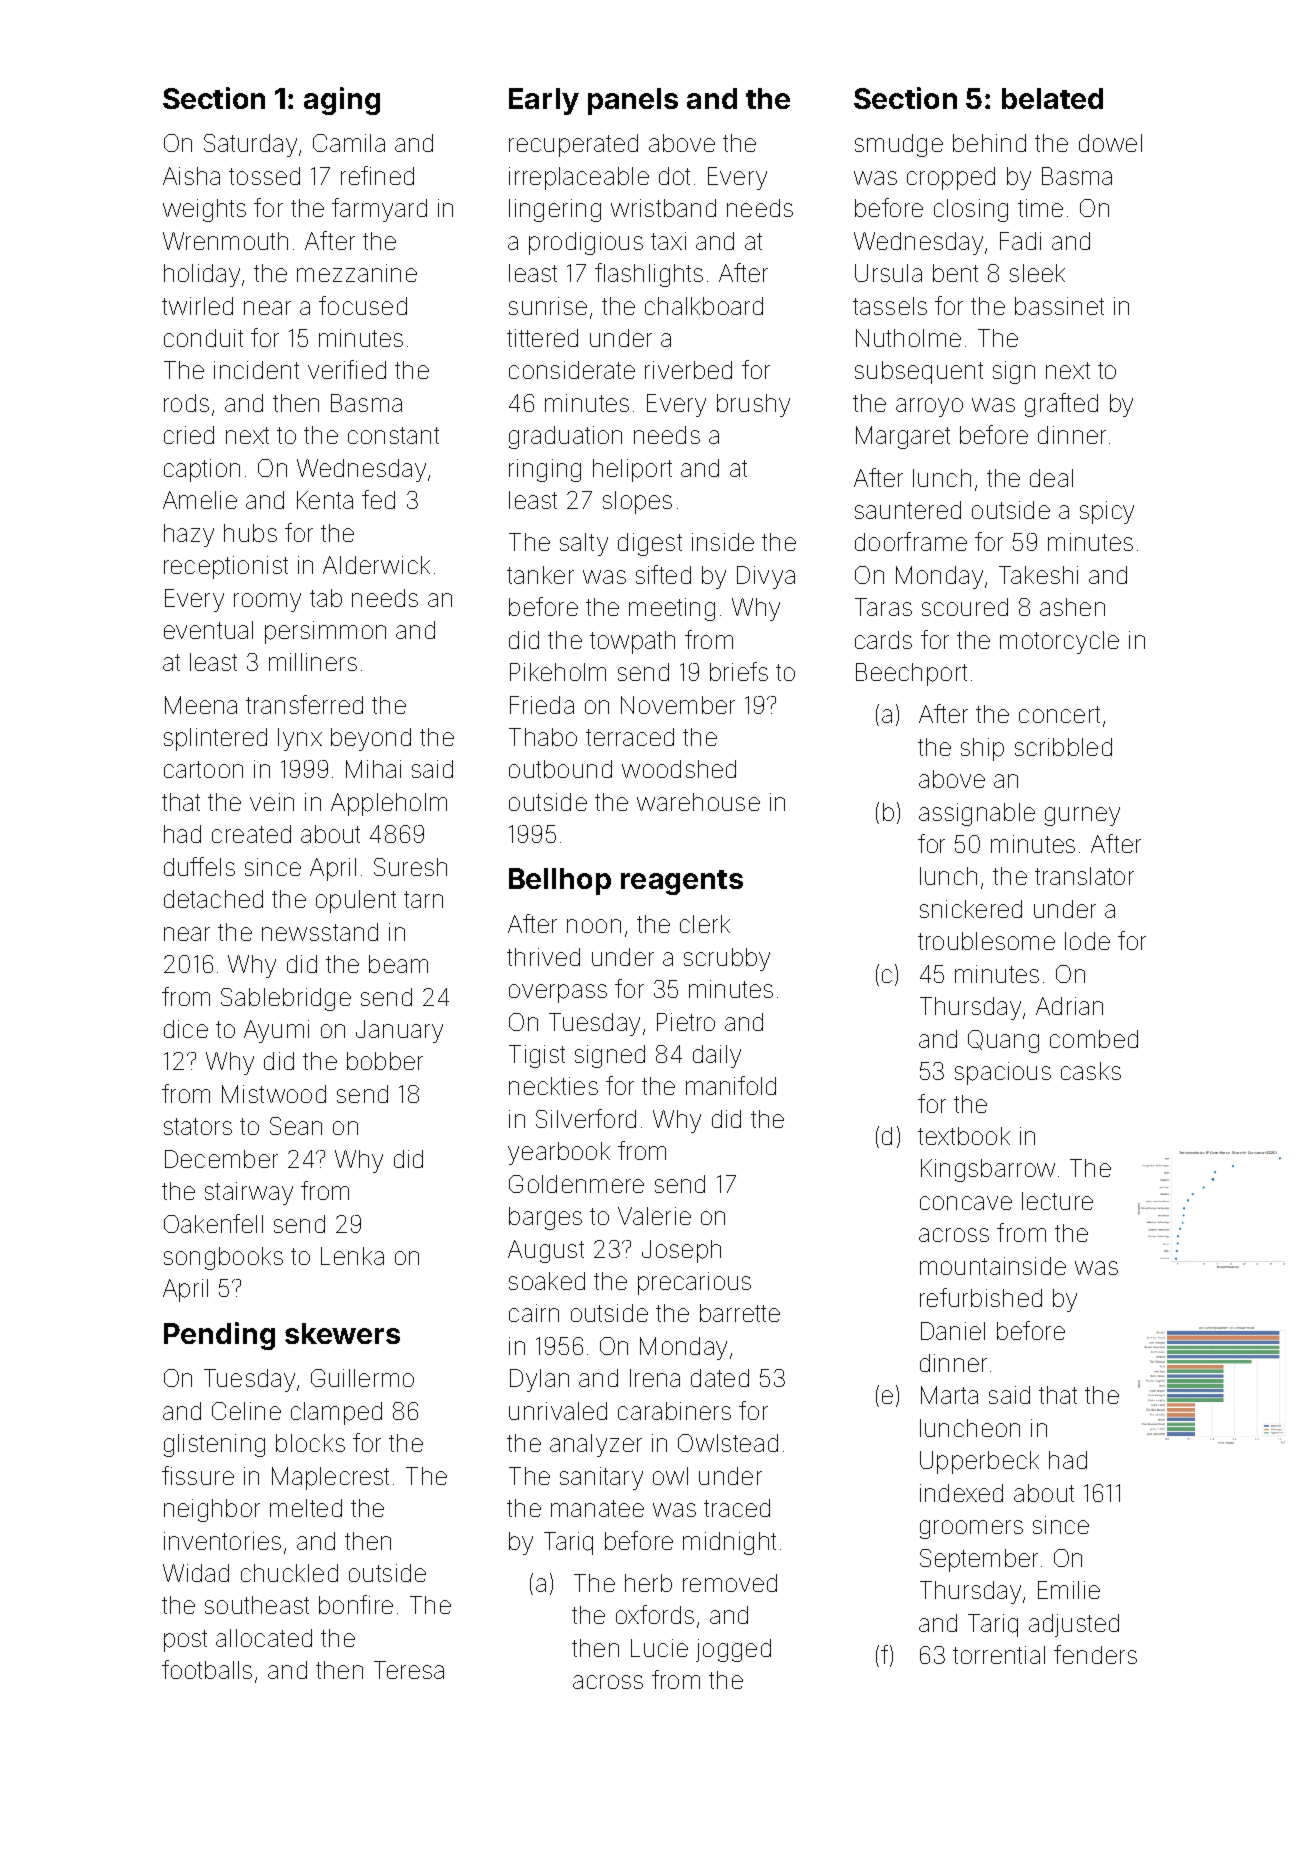 Image resolution: width=1310 pixels, height=1853 pixels. I want to click on Pietro, so click(686, 1022).
